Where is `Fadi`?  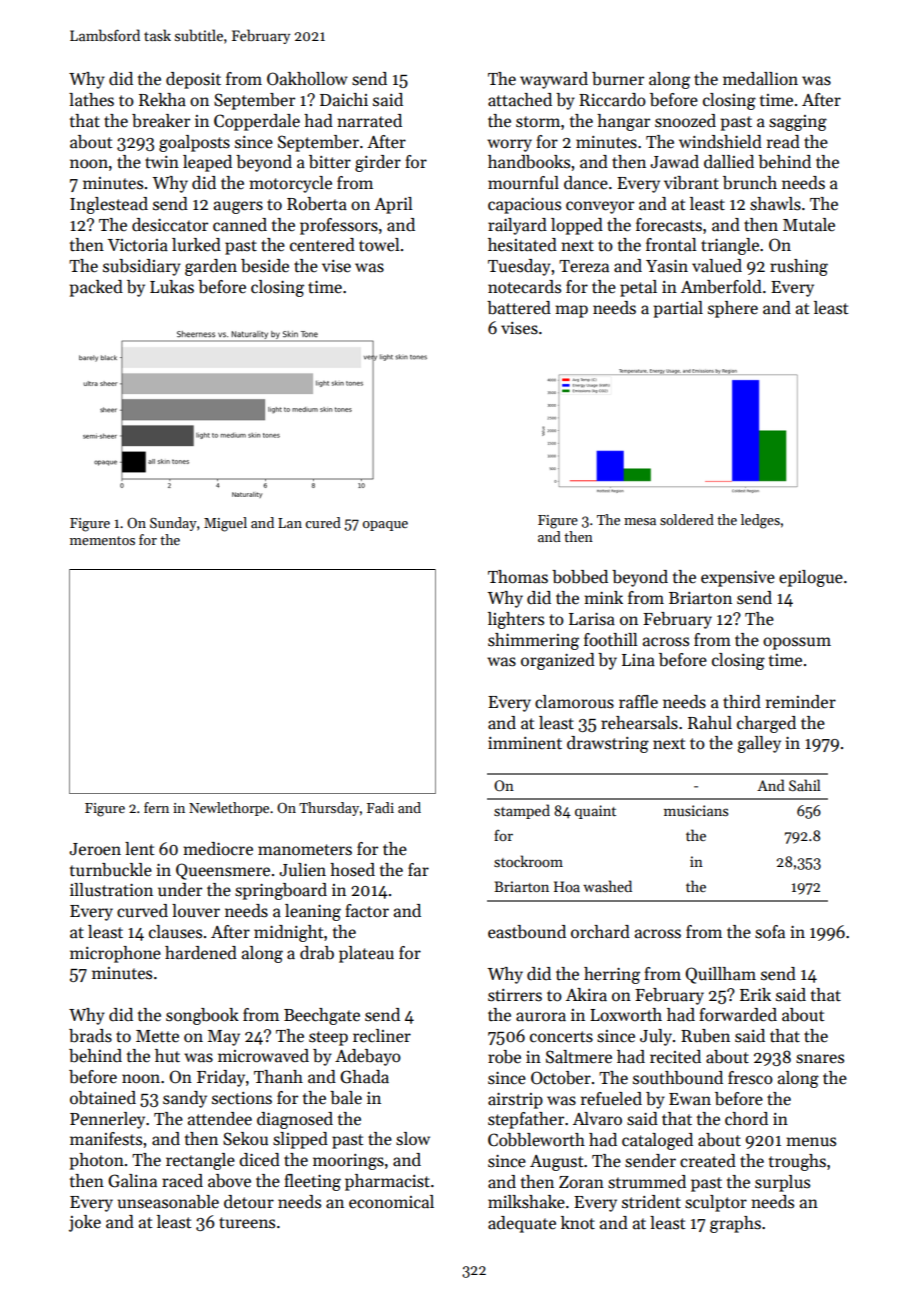 Fadi is located at coordinates (380, 807).
